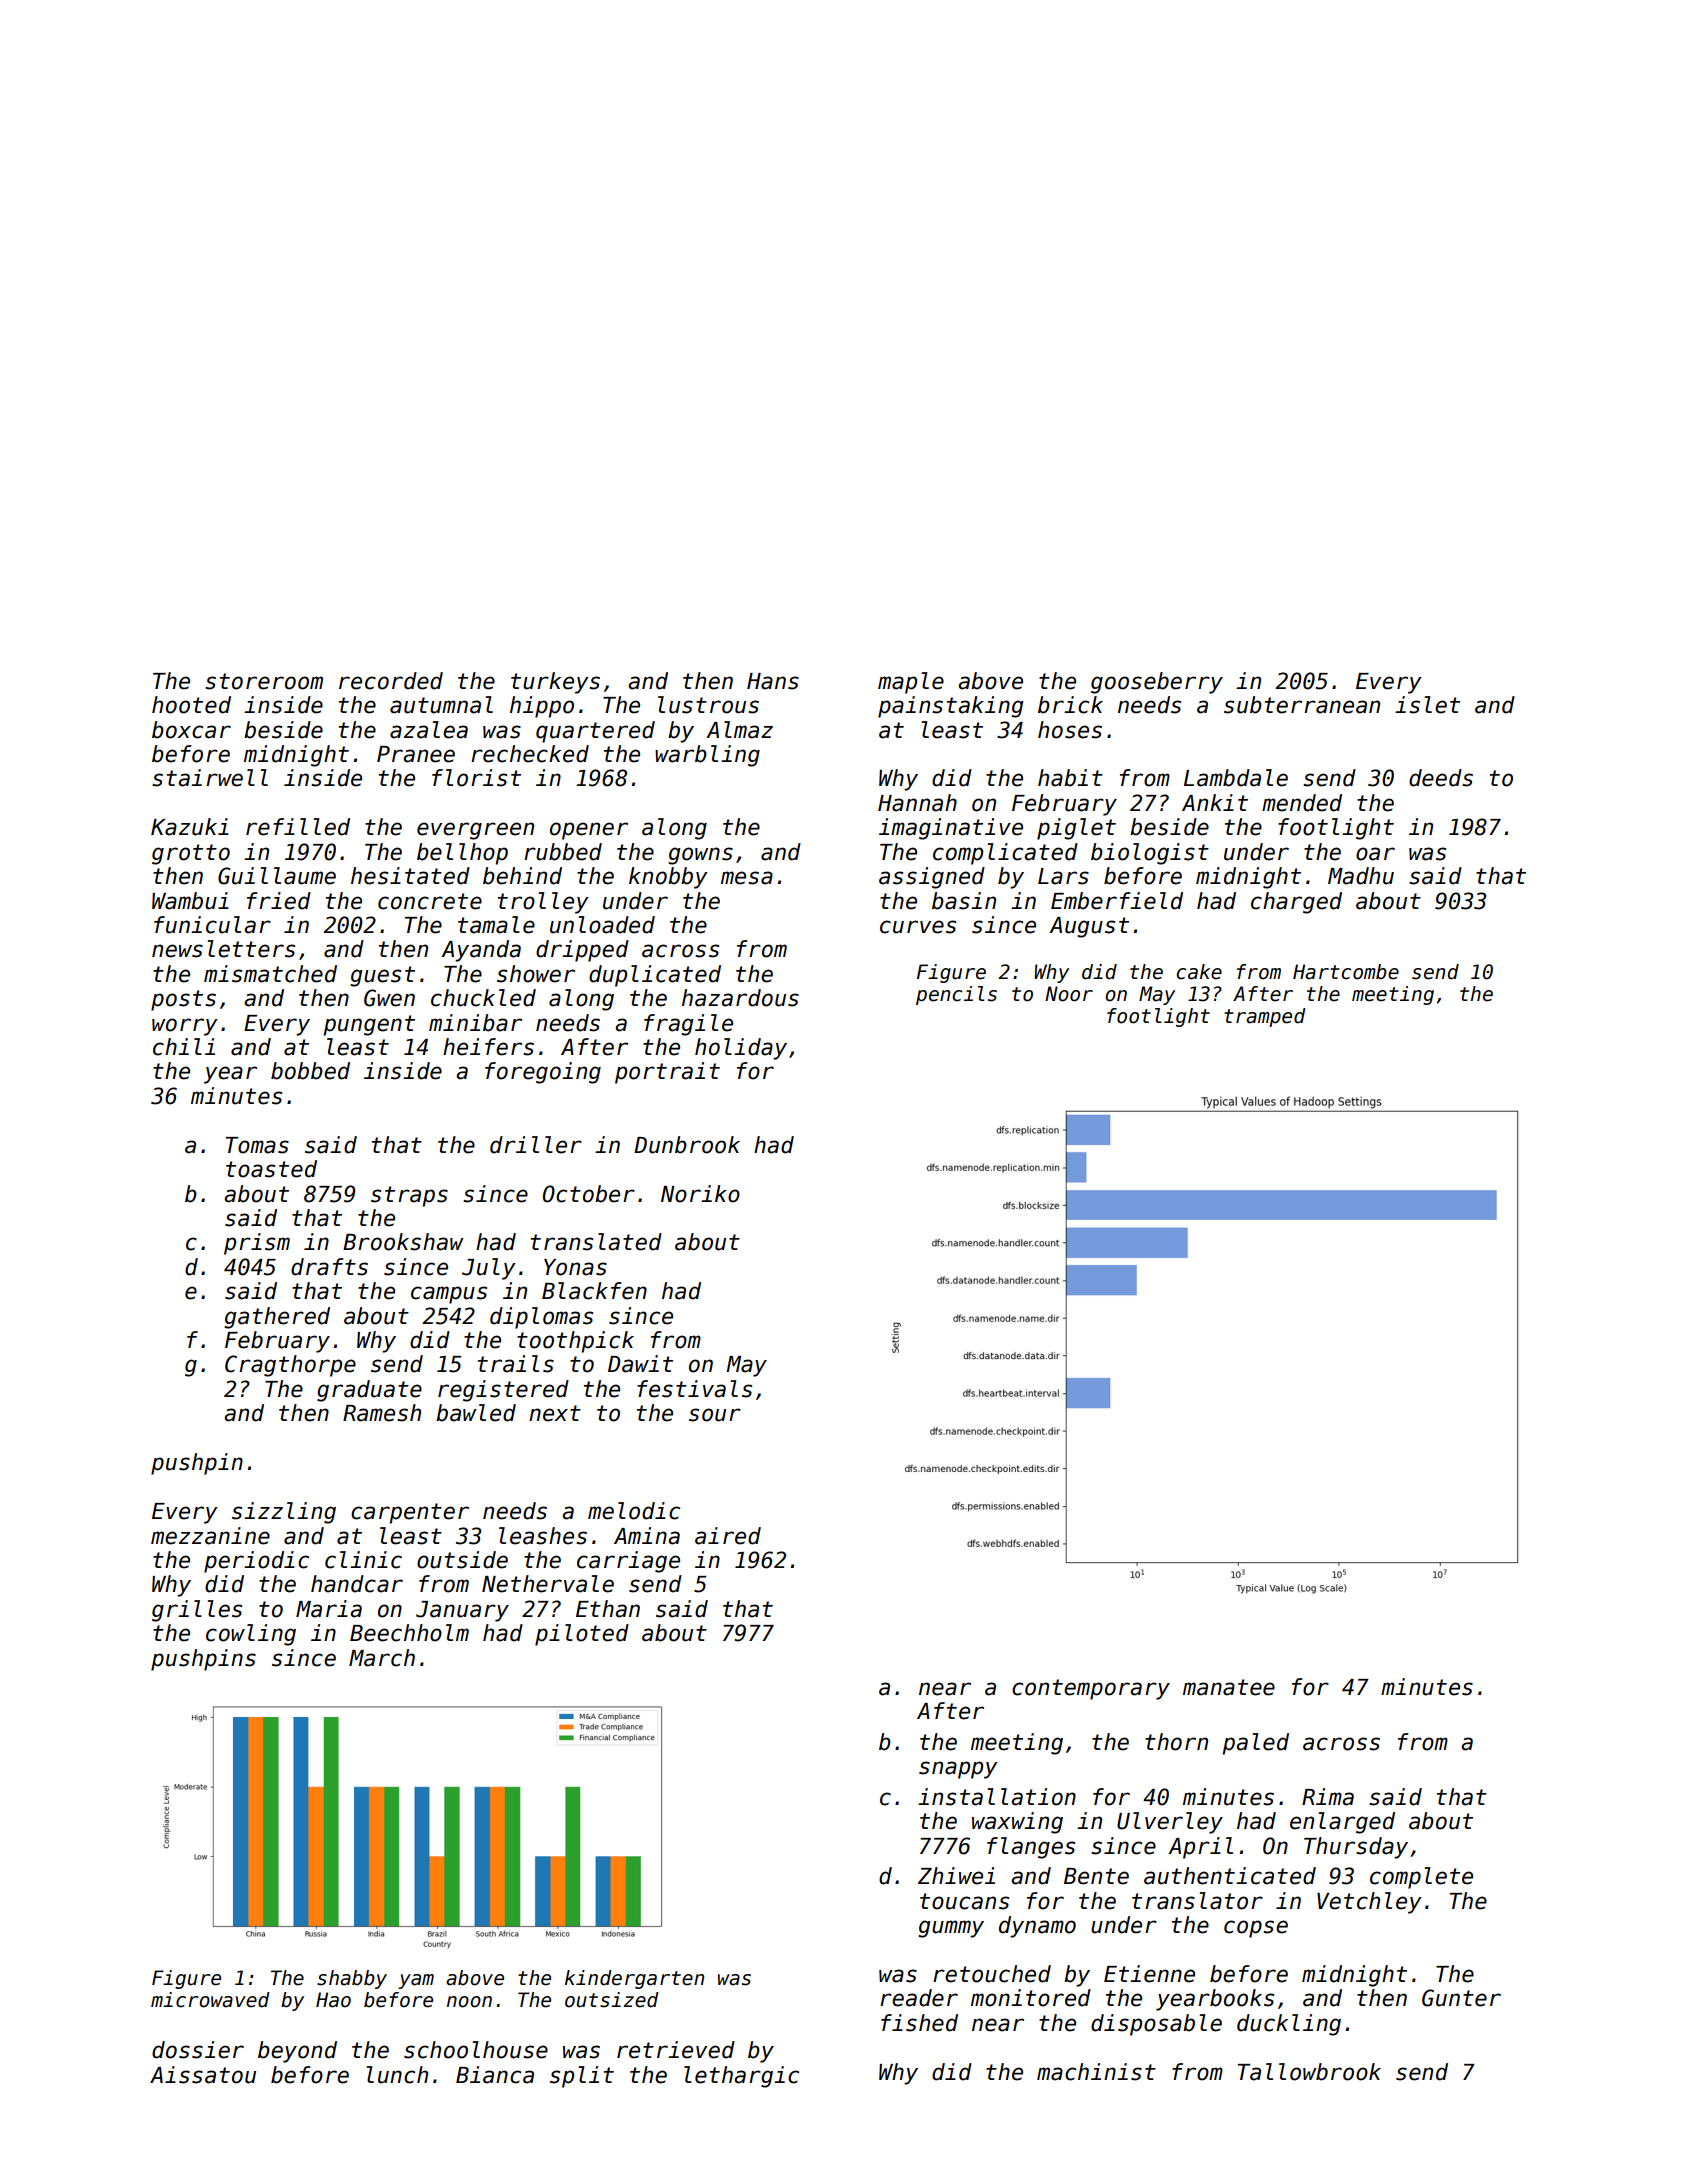 The width and height of the screenshot is (1683, 2178). I want to click on subterranean, so click(1302, 705).
